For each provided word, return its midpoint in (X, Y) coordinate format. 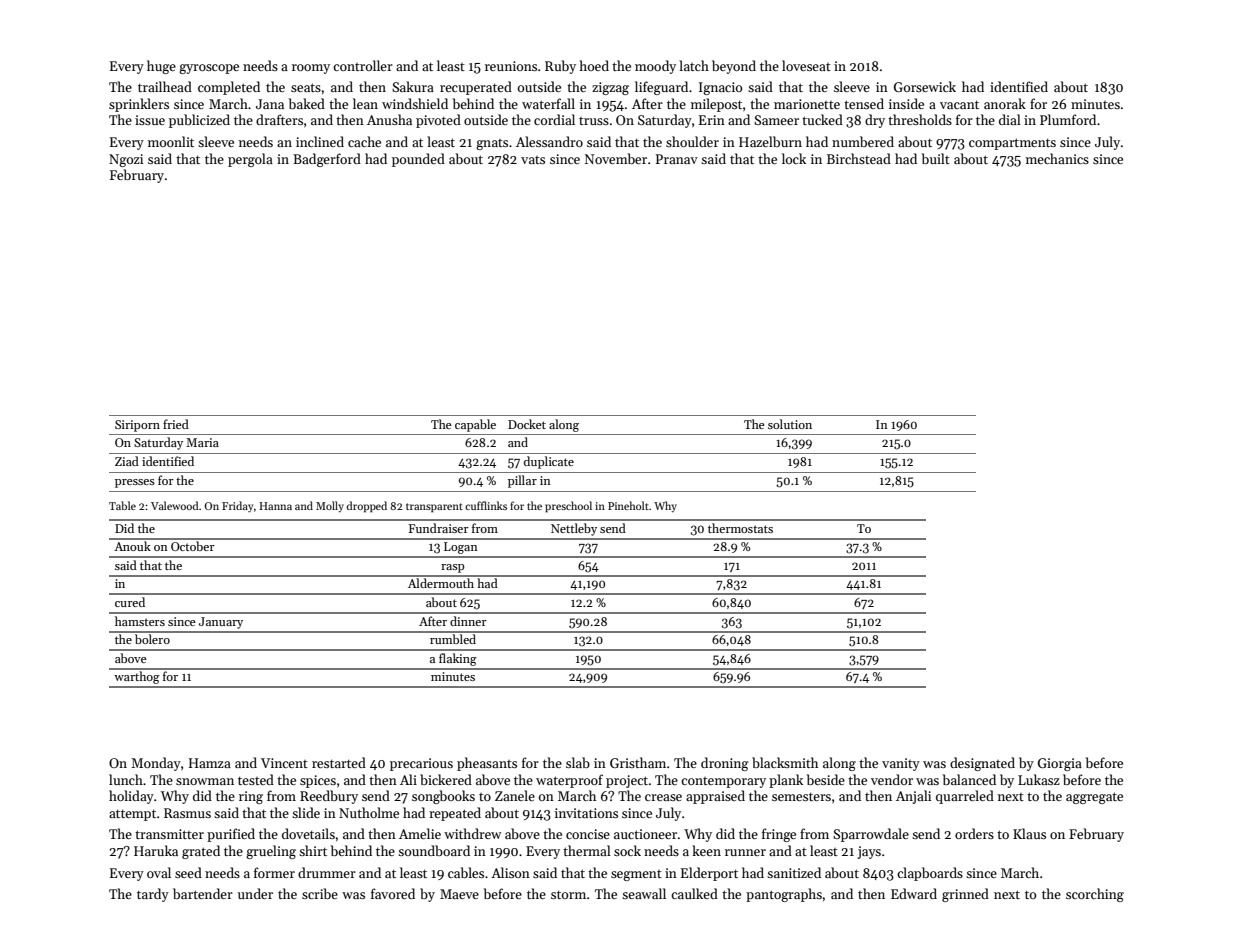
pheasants (487, 764)
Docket (527, 424)
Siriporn (137, 426)
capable (475, 425)
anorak (1005, 103)
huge (161, 67)
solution (790, 424)
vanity (901, 764)
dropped (367, 507)
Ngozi (126, 160)
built (936, 158)
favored (393, 893)
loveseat (806, 65)
